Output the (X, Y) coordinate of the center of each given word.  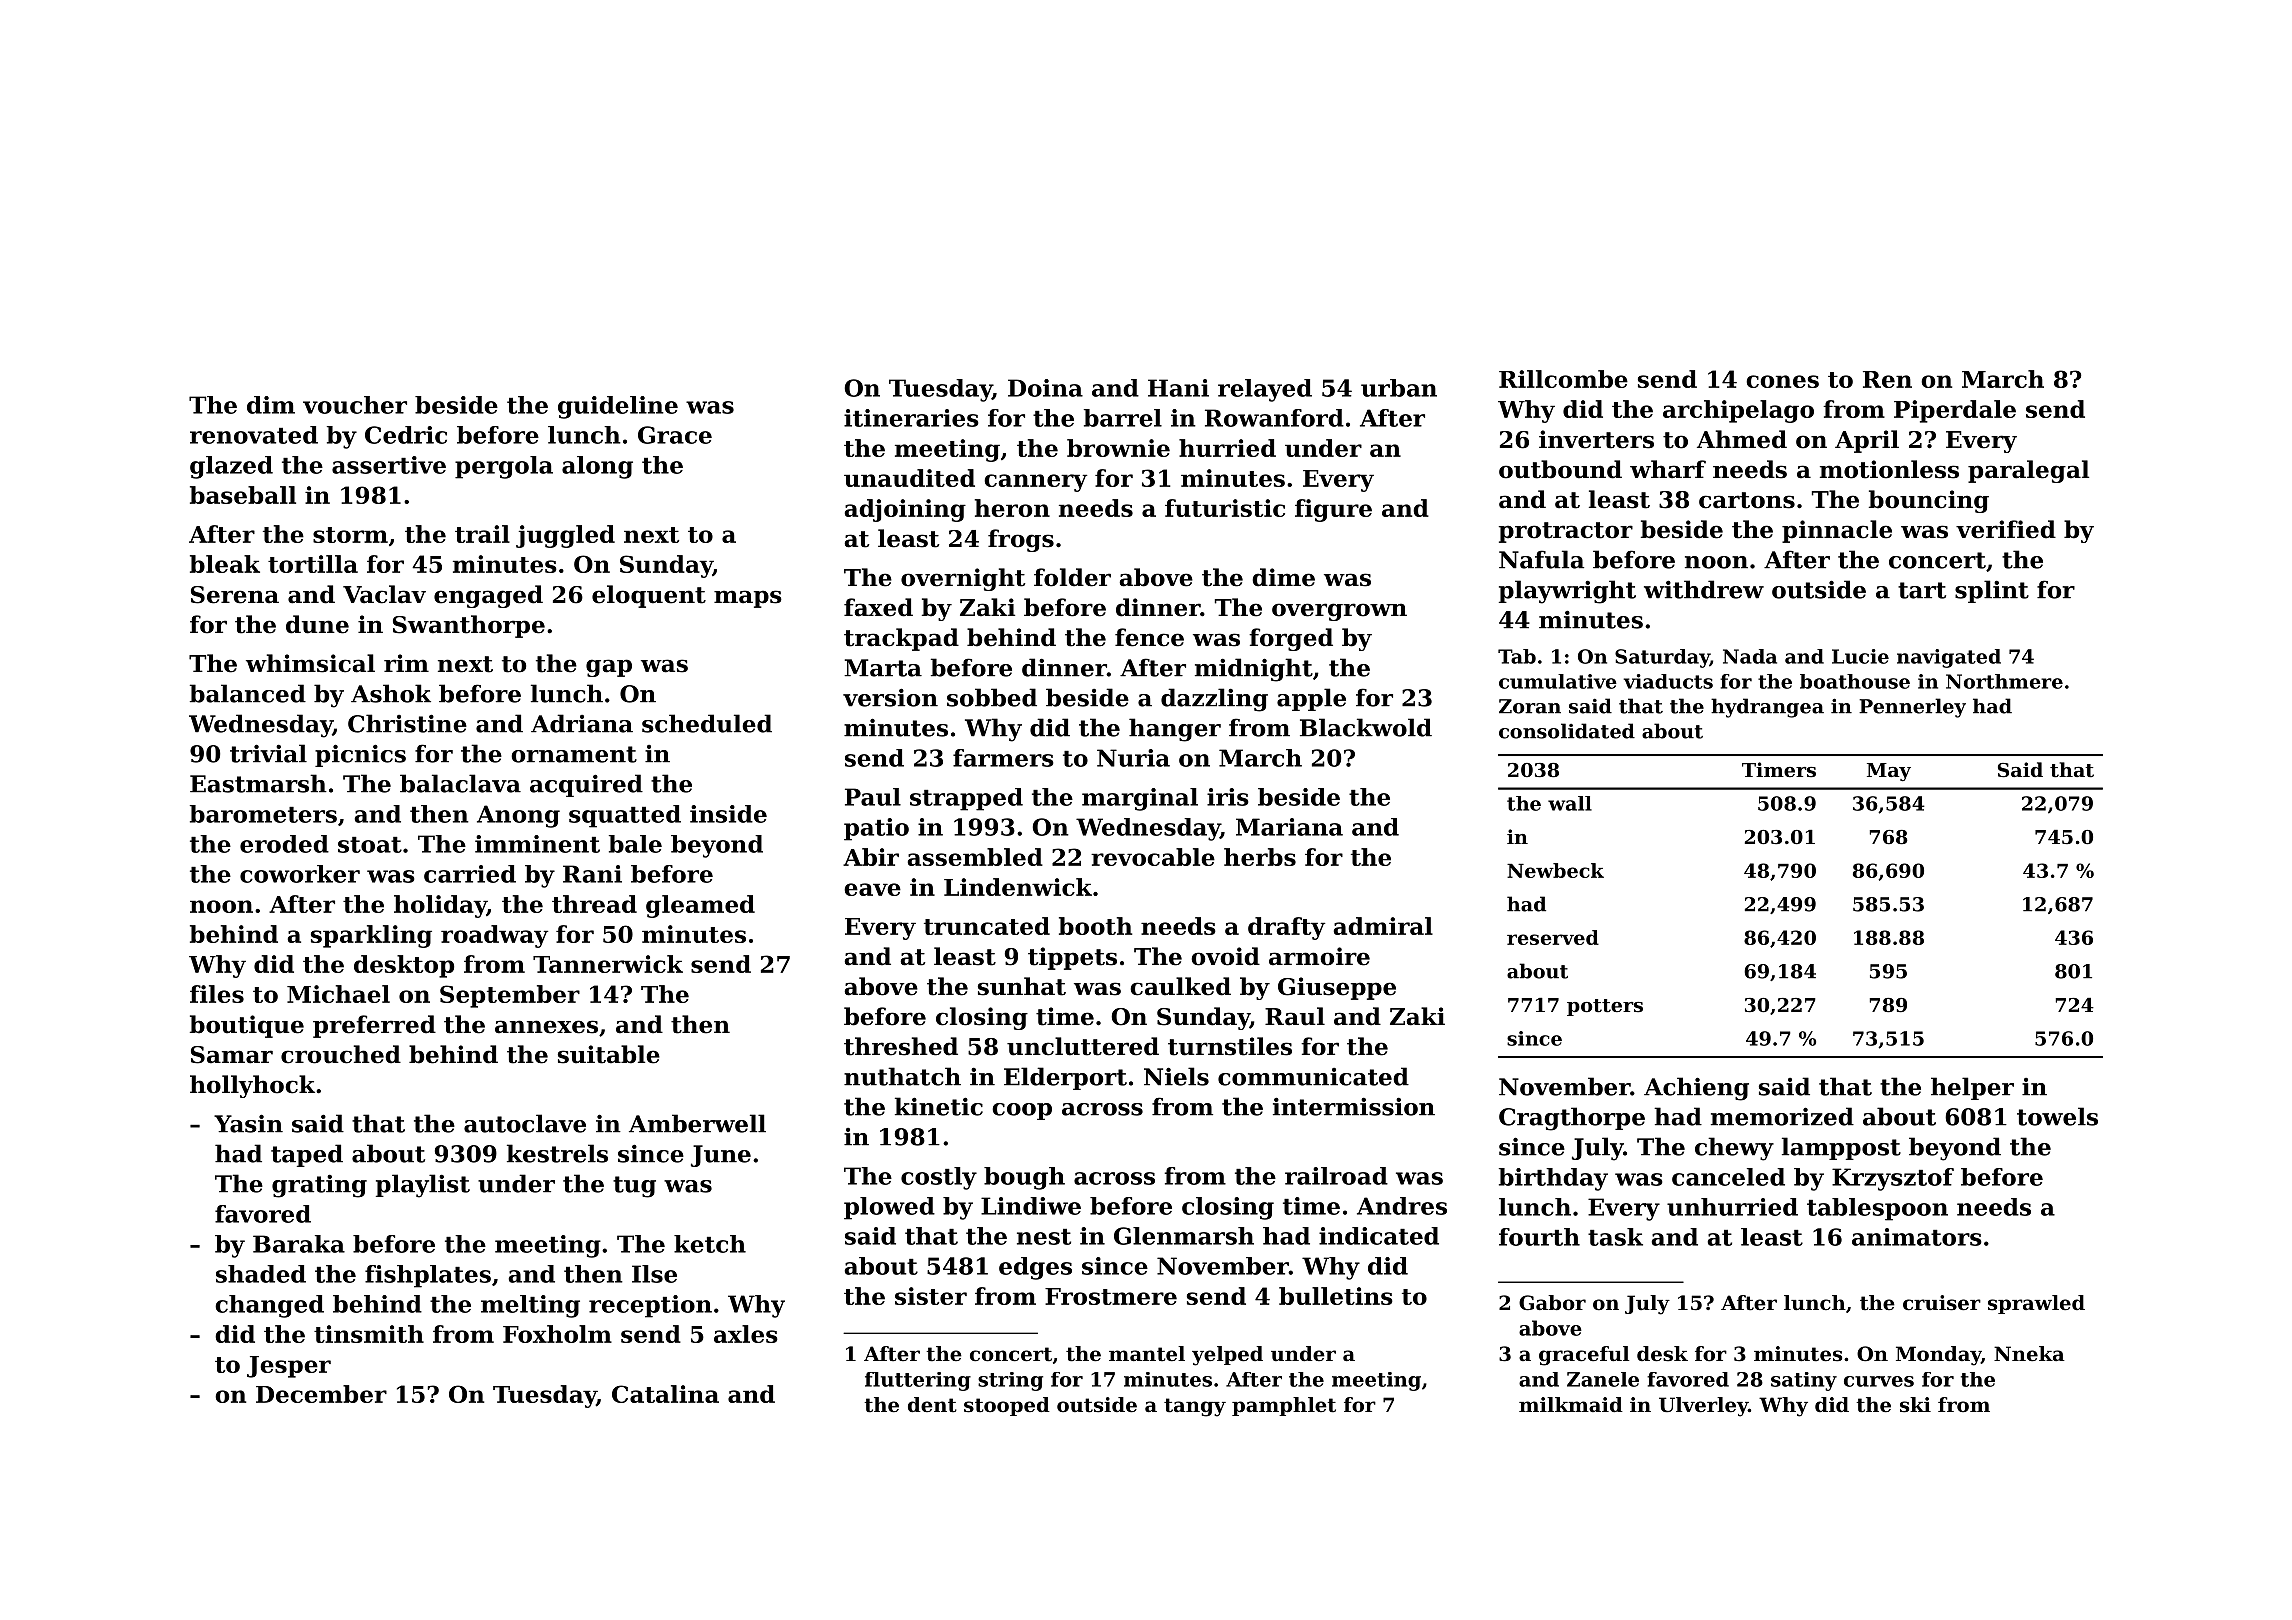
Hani (1178, 388)
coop (1022, 1111)
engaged (488, 596)
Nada (1750, 656)
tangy (1195, 1407)
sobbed (992, 697)
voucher (355, 405)
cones (1782, 381)
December (321, 1394)
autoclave (525, 1123)
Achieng (1696, 1089)
